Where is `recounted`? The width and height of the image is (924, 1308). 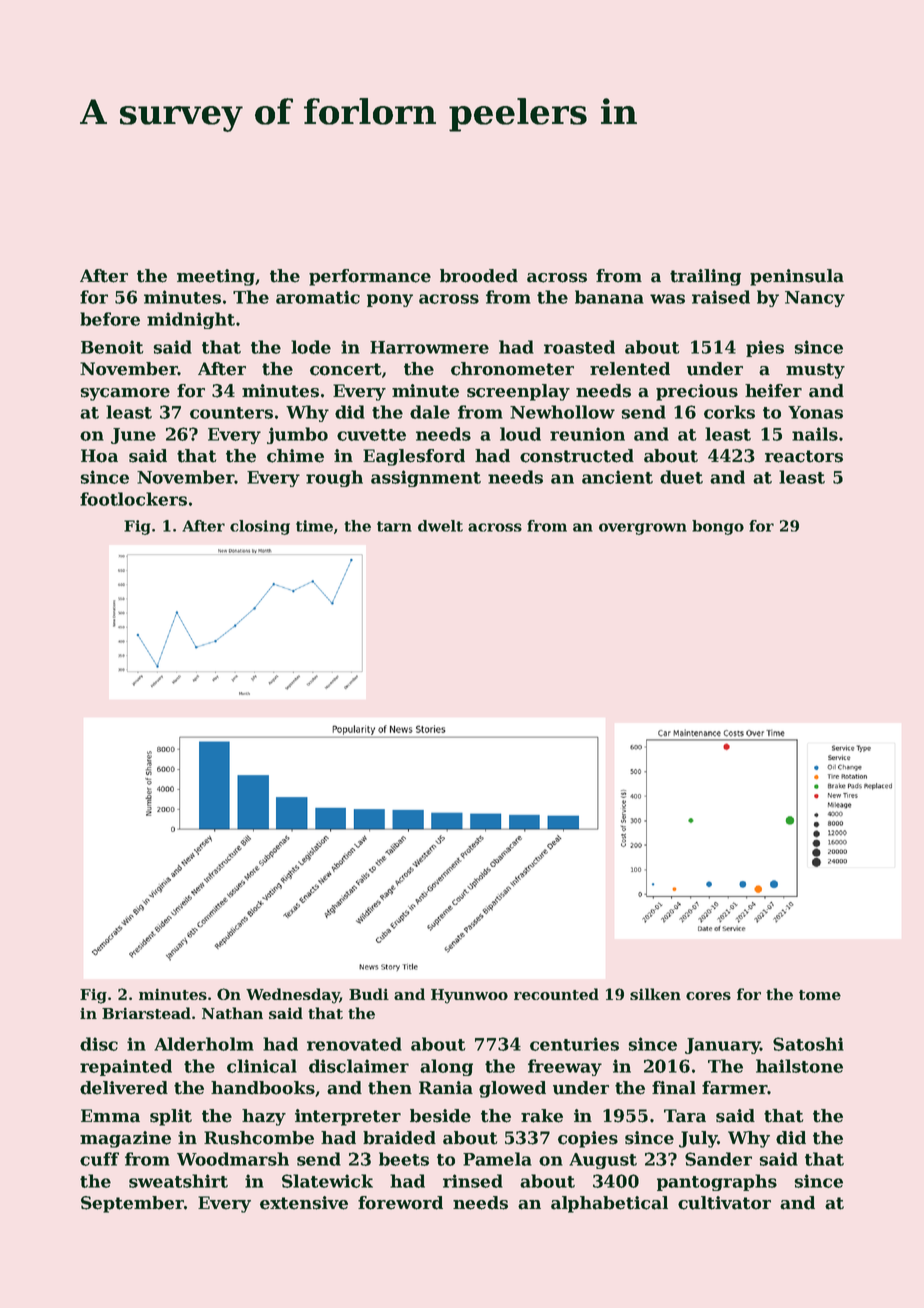
recounted is located at coordinates (556, 994).
